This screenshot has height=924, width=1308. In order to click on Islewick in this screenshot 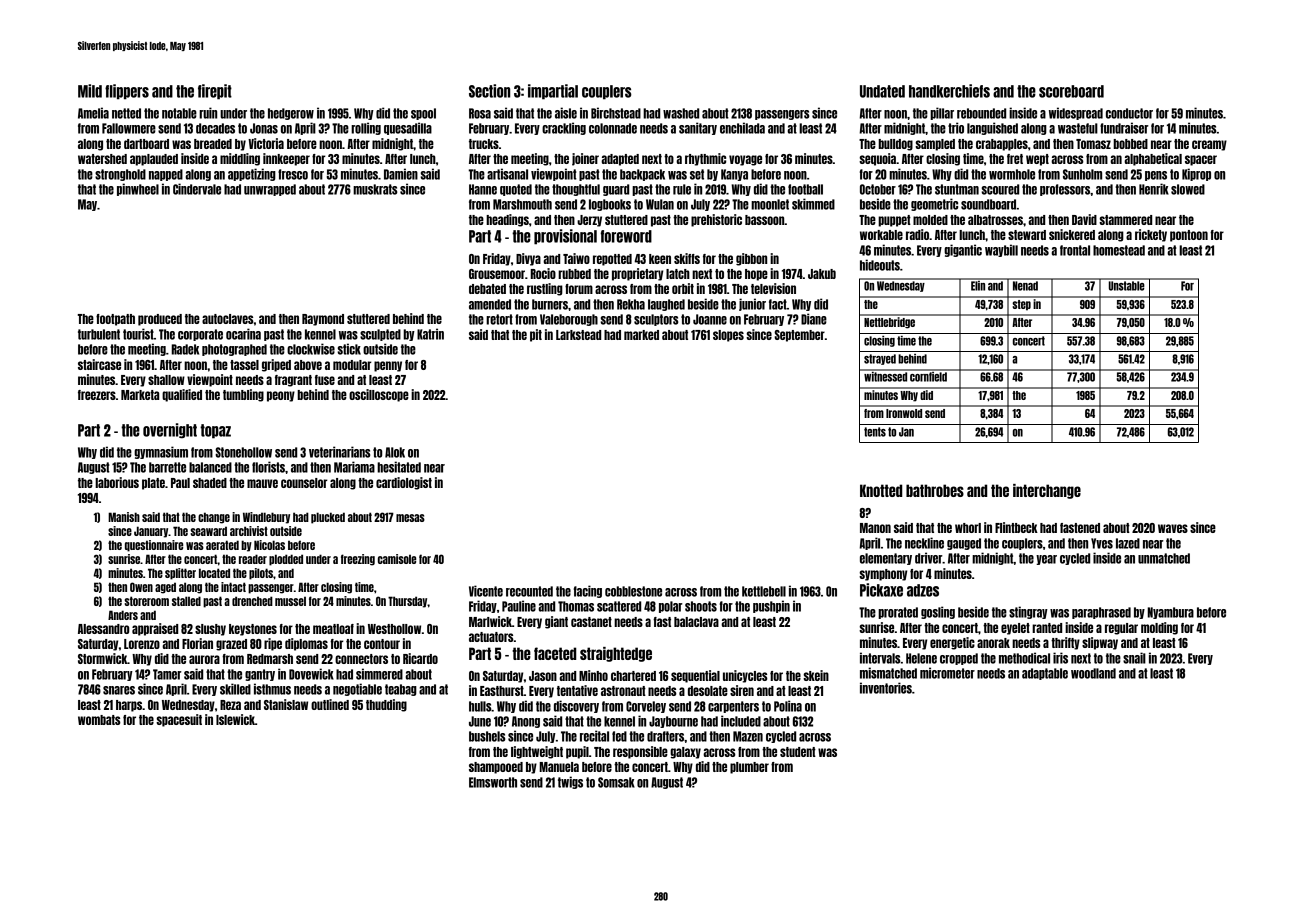, I will do `click(235, 719)`.
